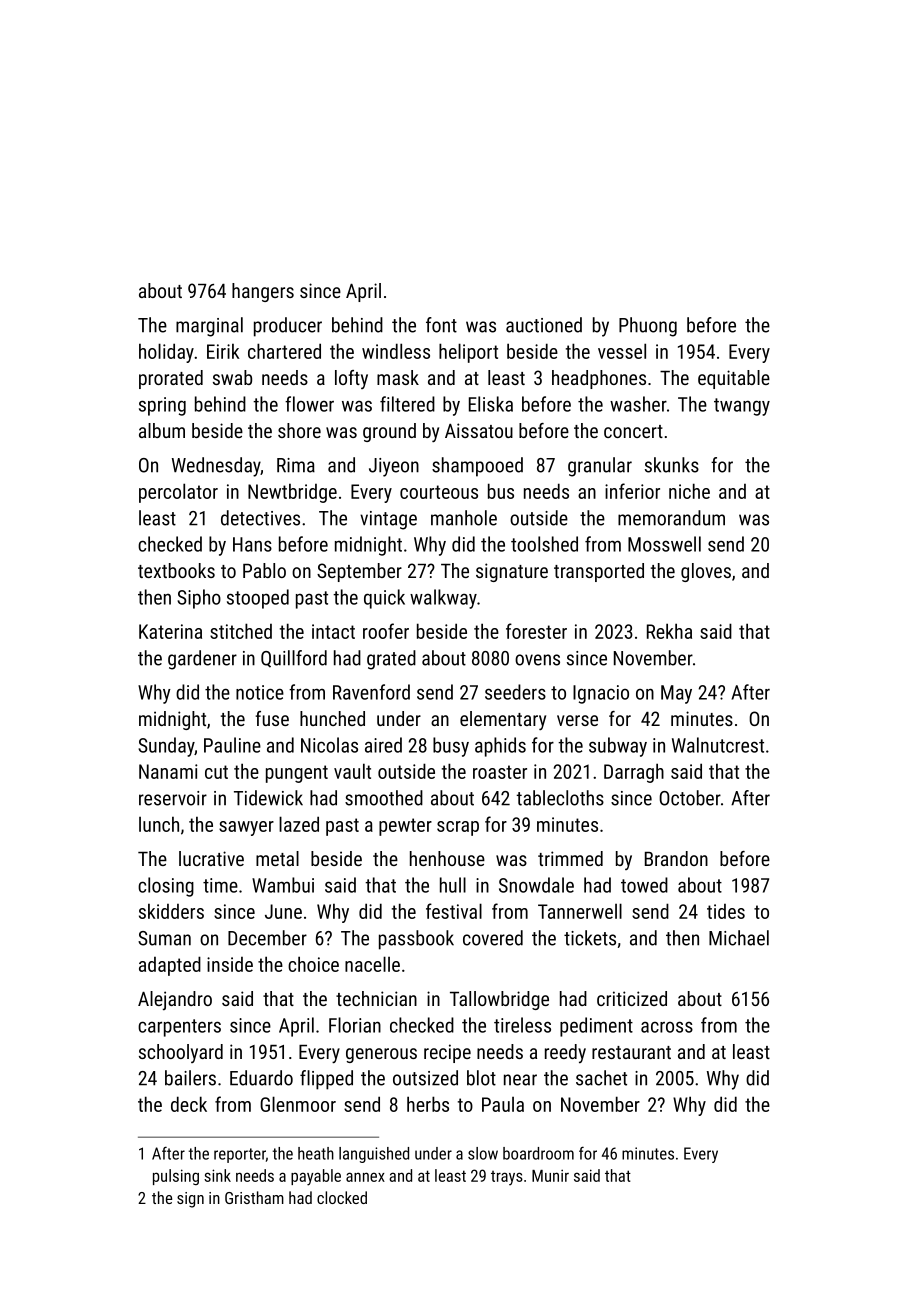  I want to click on walkway, so click(443, 599).
